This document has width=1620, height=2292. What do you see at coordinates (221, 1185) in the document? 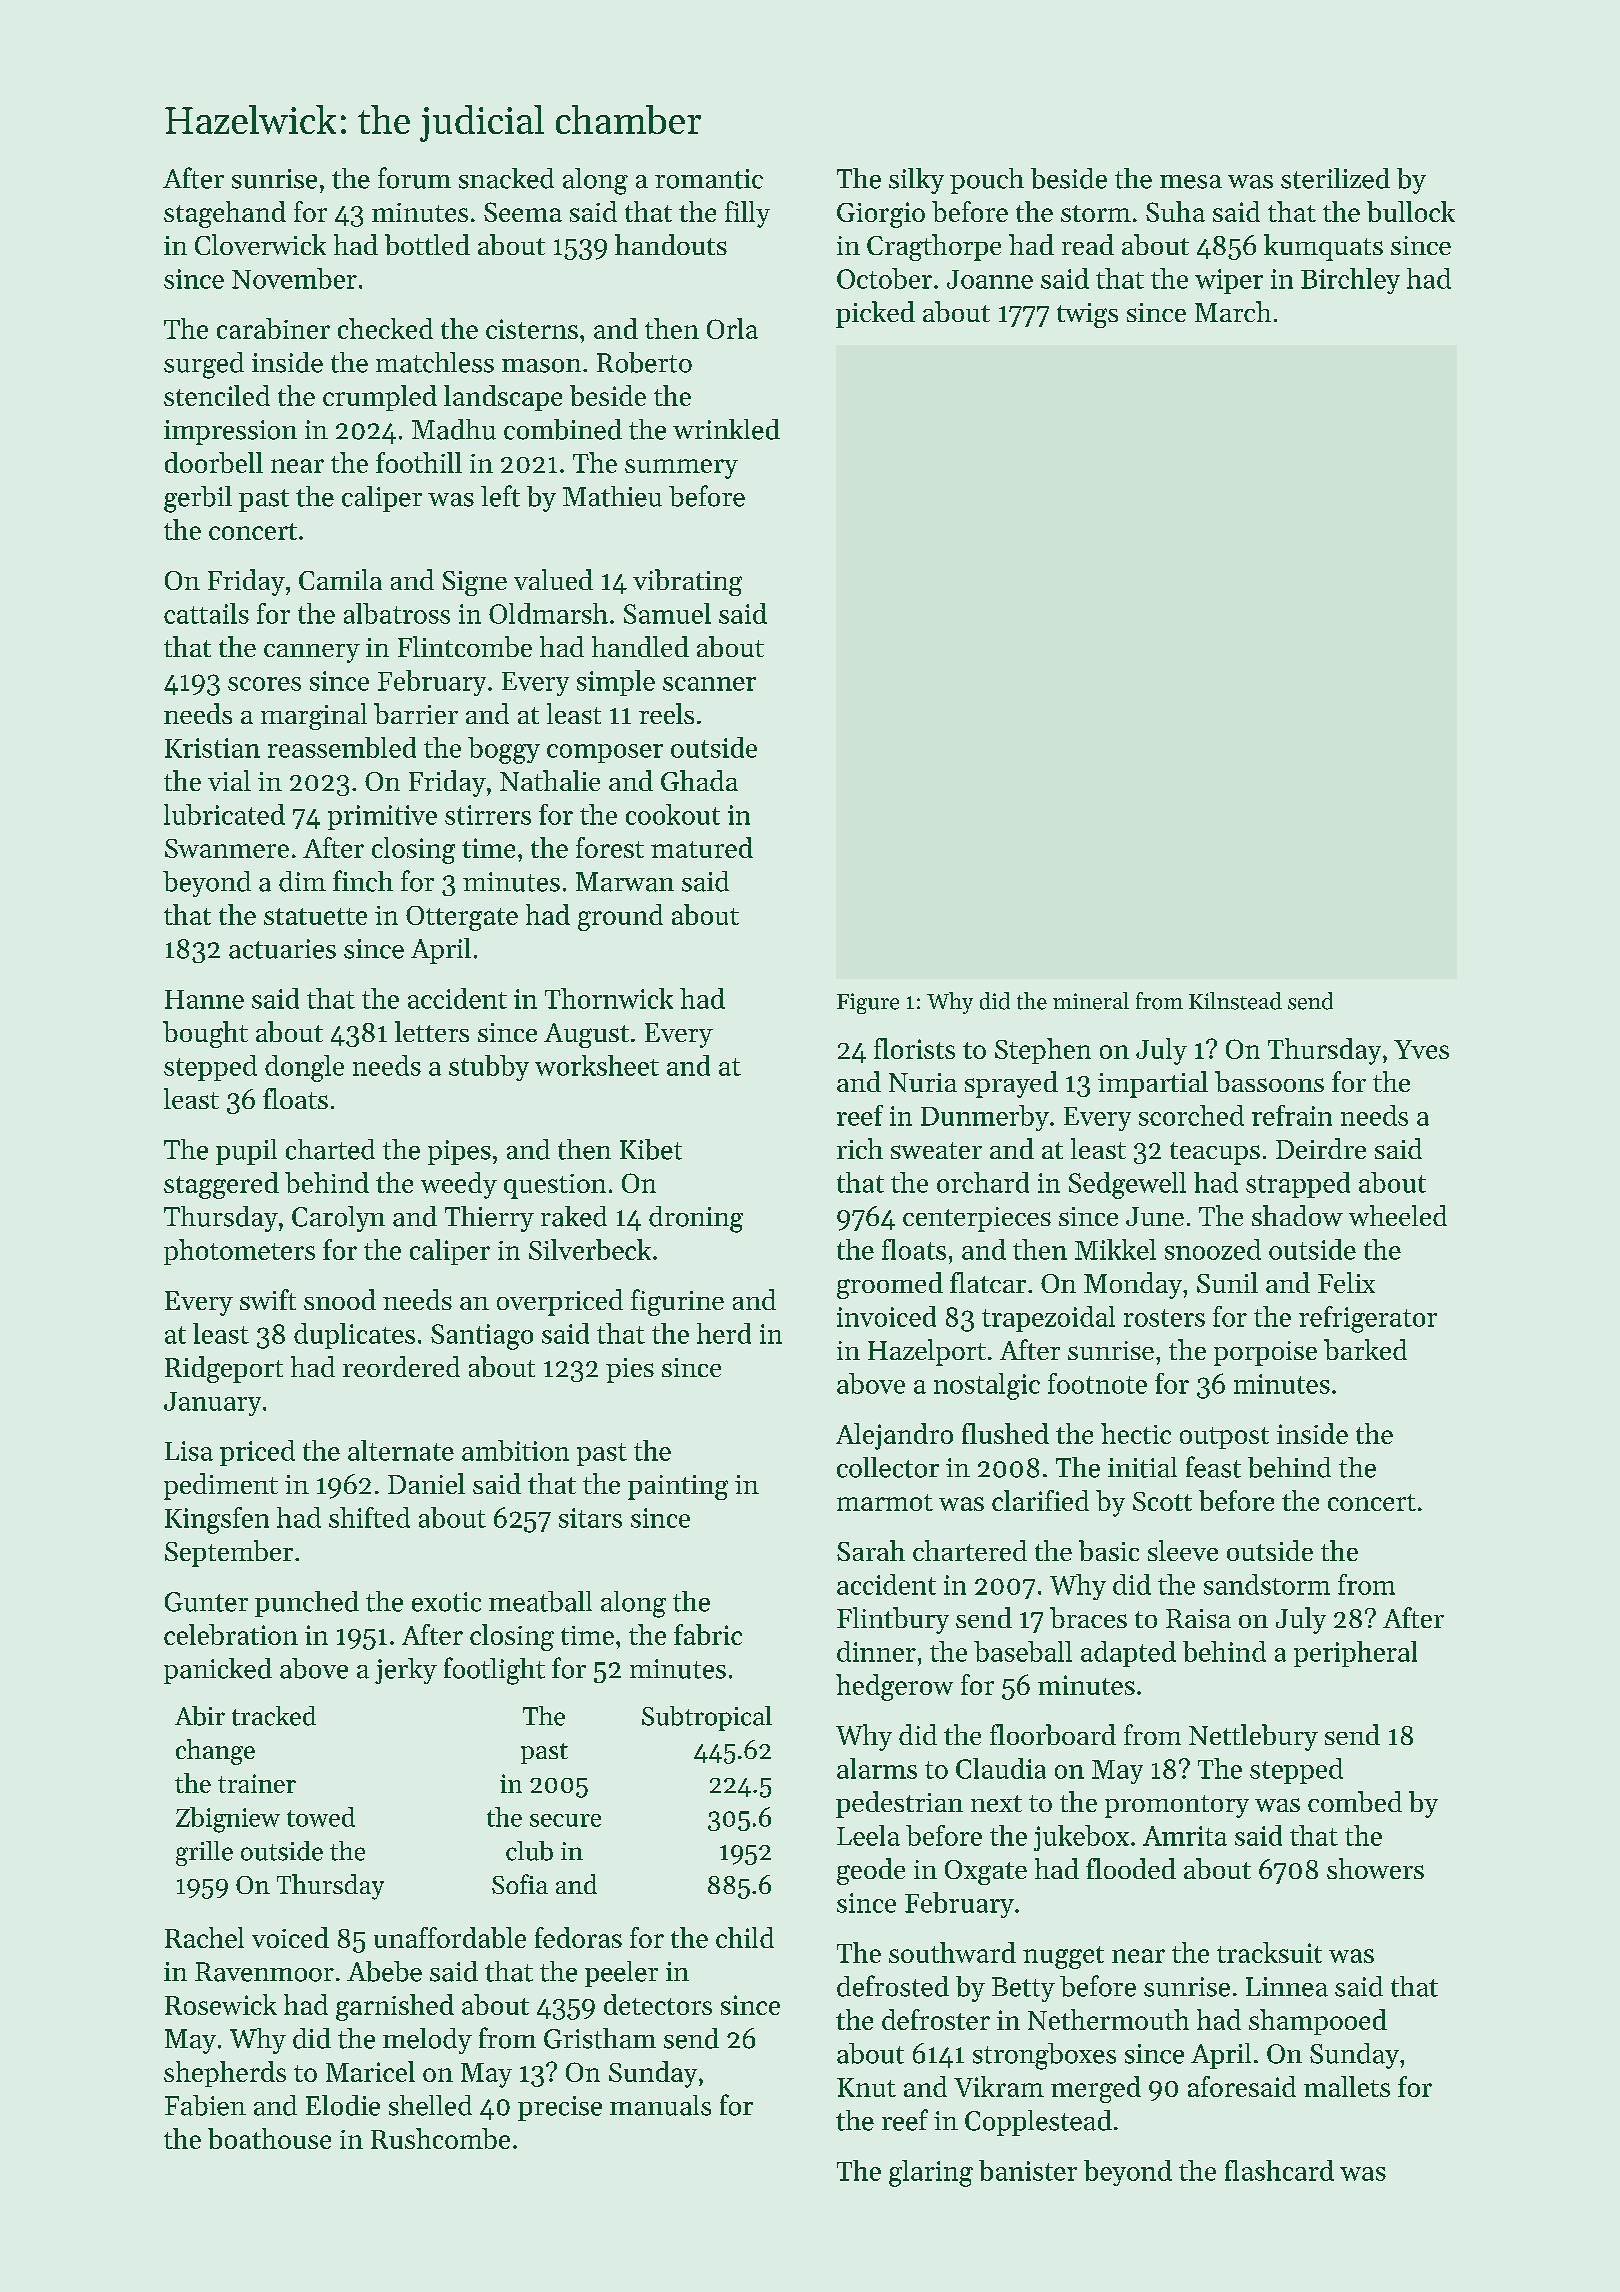
I see `staggered` at bounding box center [221, 1185].
